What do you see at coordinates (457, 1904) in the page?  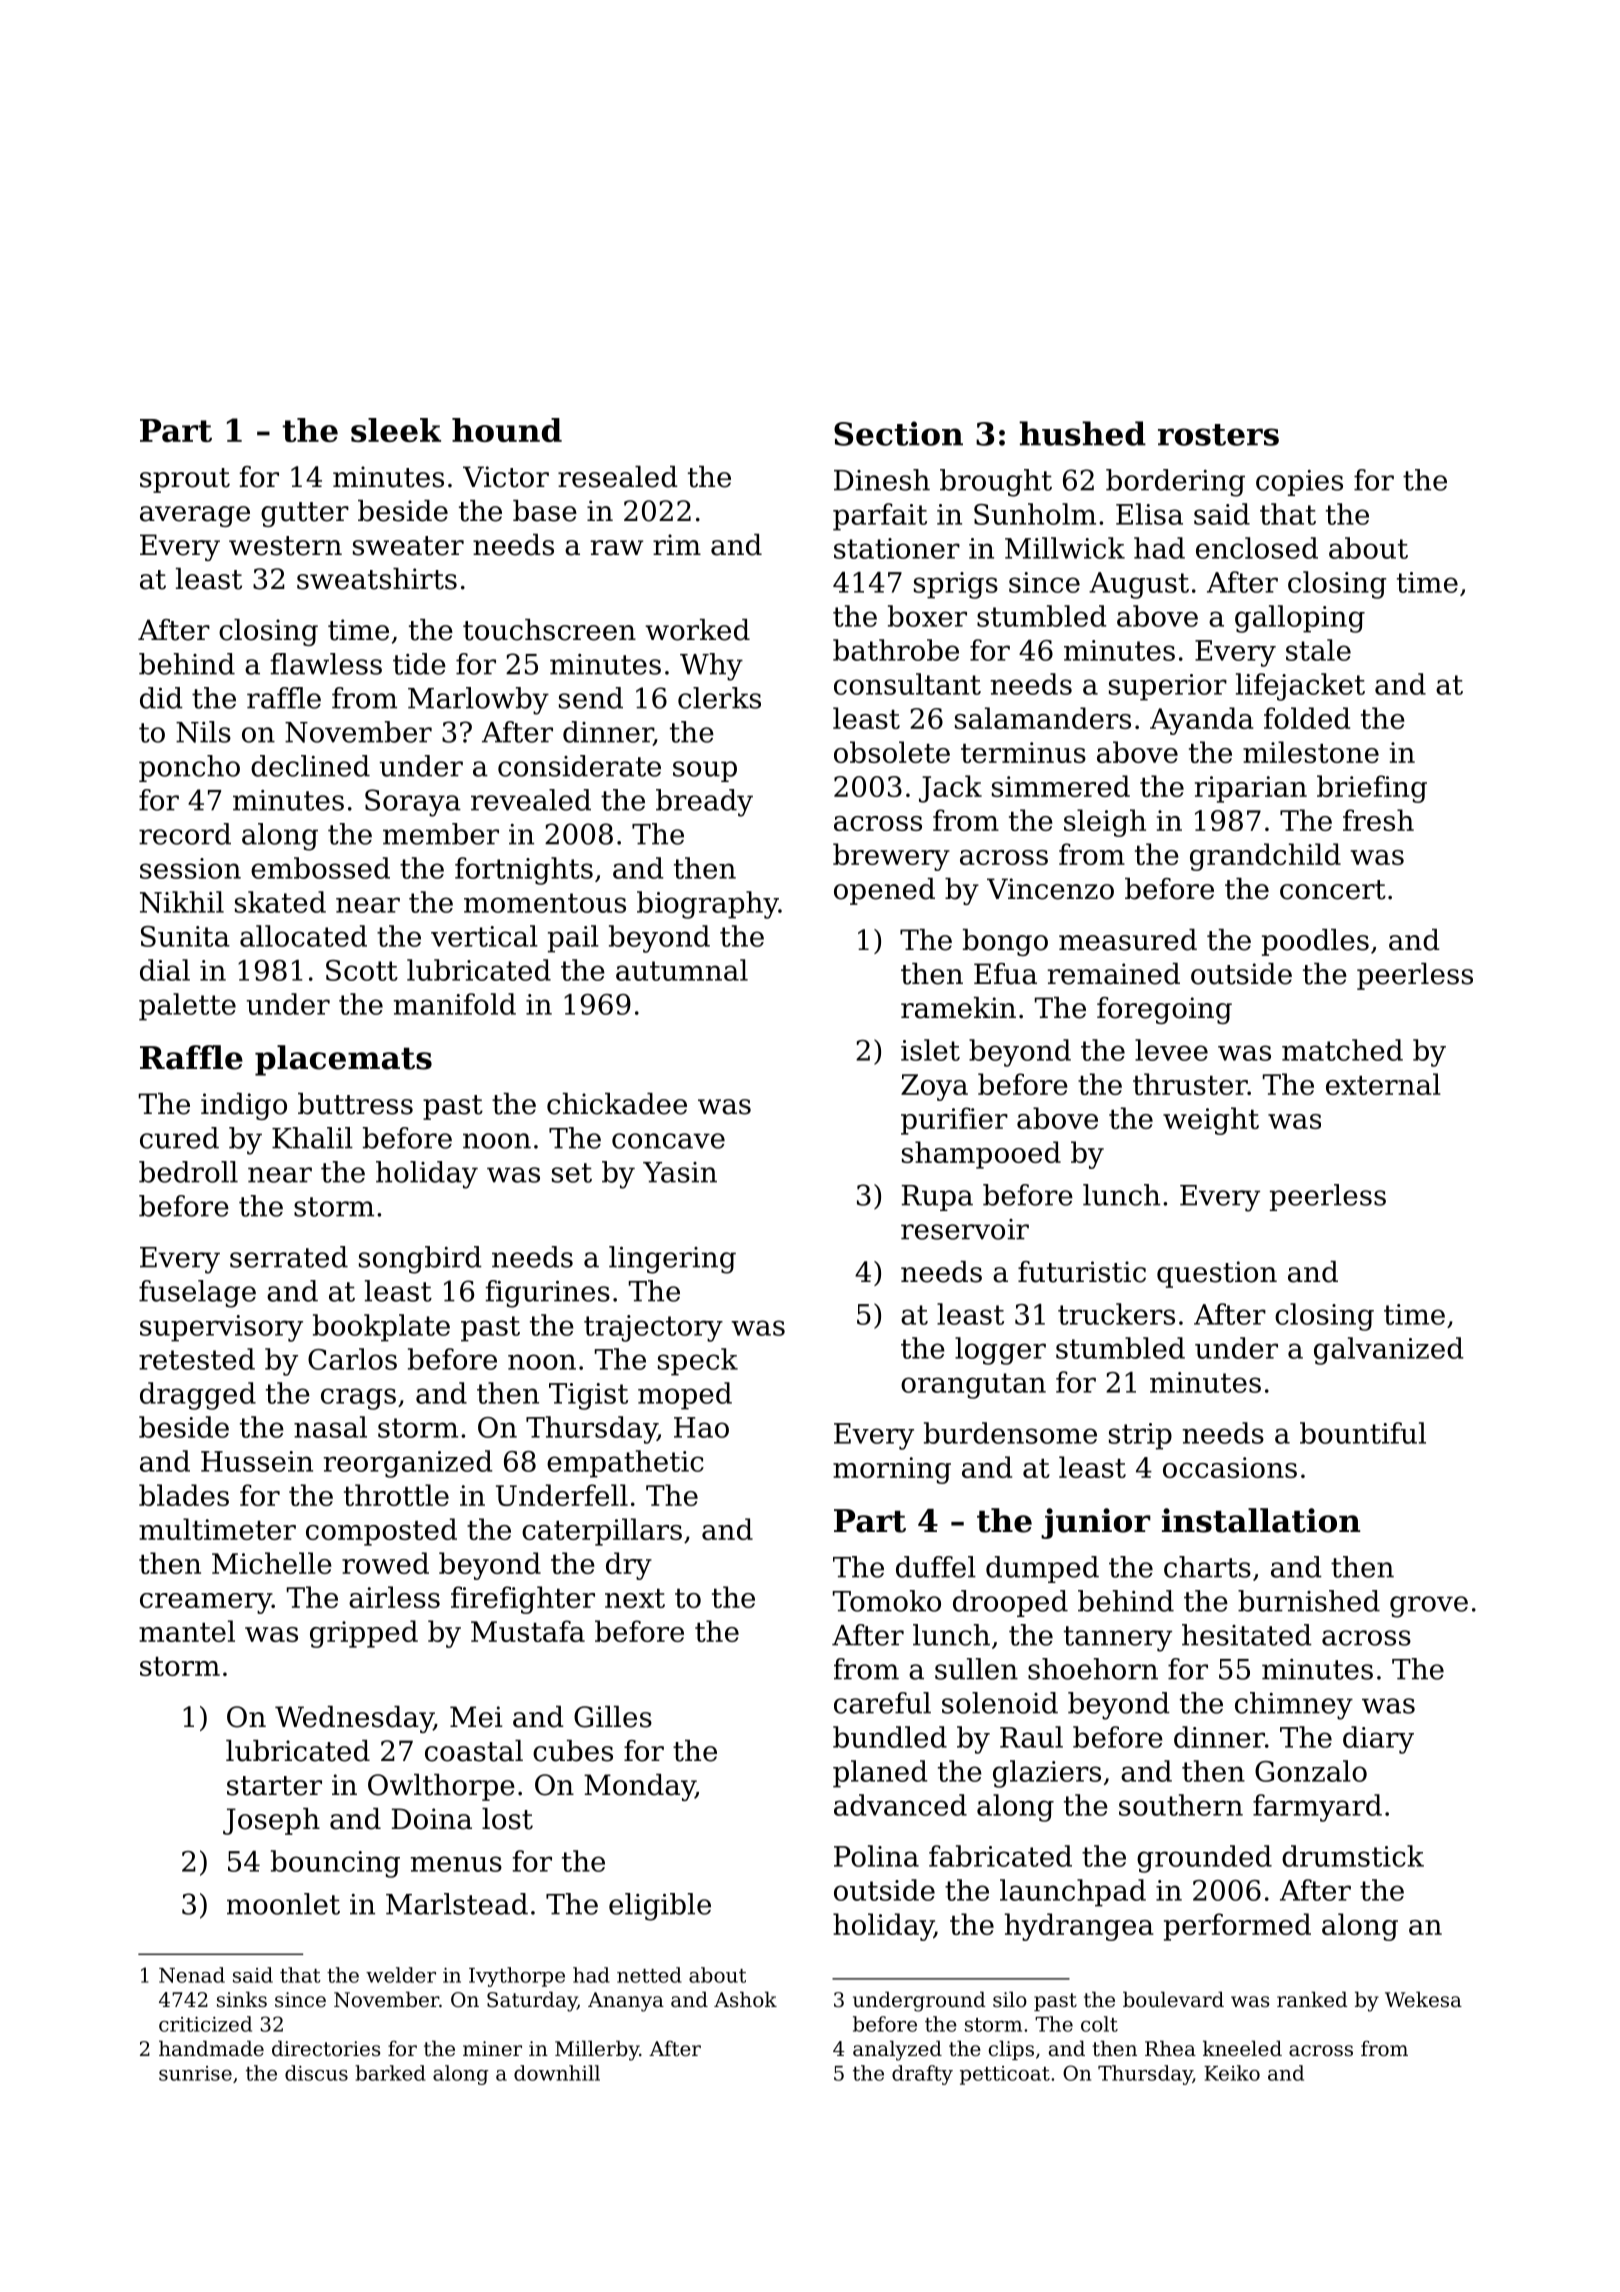 I see `Marlstead` at bounding box center [457, 1904].
